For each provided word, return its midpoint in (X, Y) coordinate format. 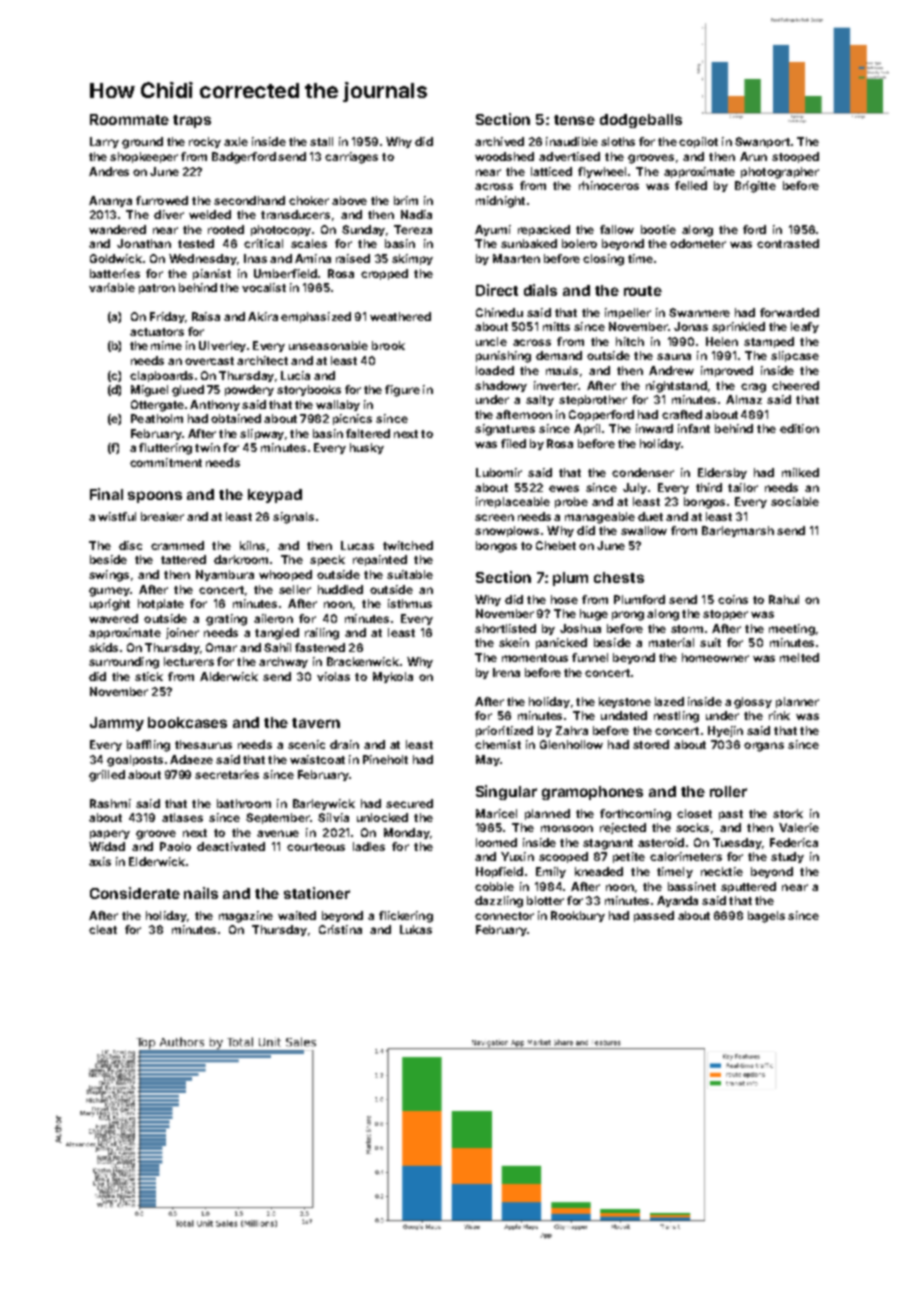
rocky (205, 142)
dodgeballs (641, 121)
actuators (157, 332)
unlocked (382, 817)
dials (540, 290)
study (787, 857)
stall (321, 141)
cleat (103, 929)
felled (691, 185)
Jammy (117, 724)
